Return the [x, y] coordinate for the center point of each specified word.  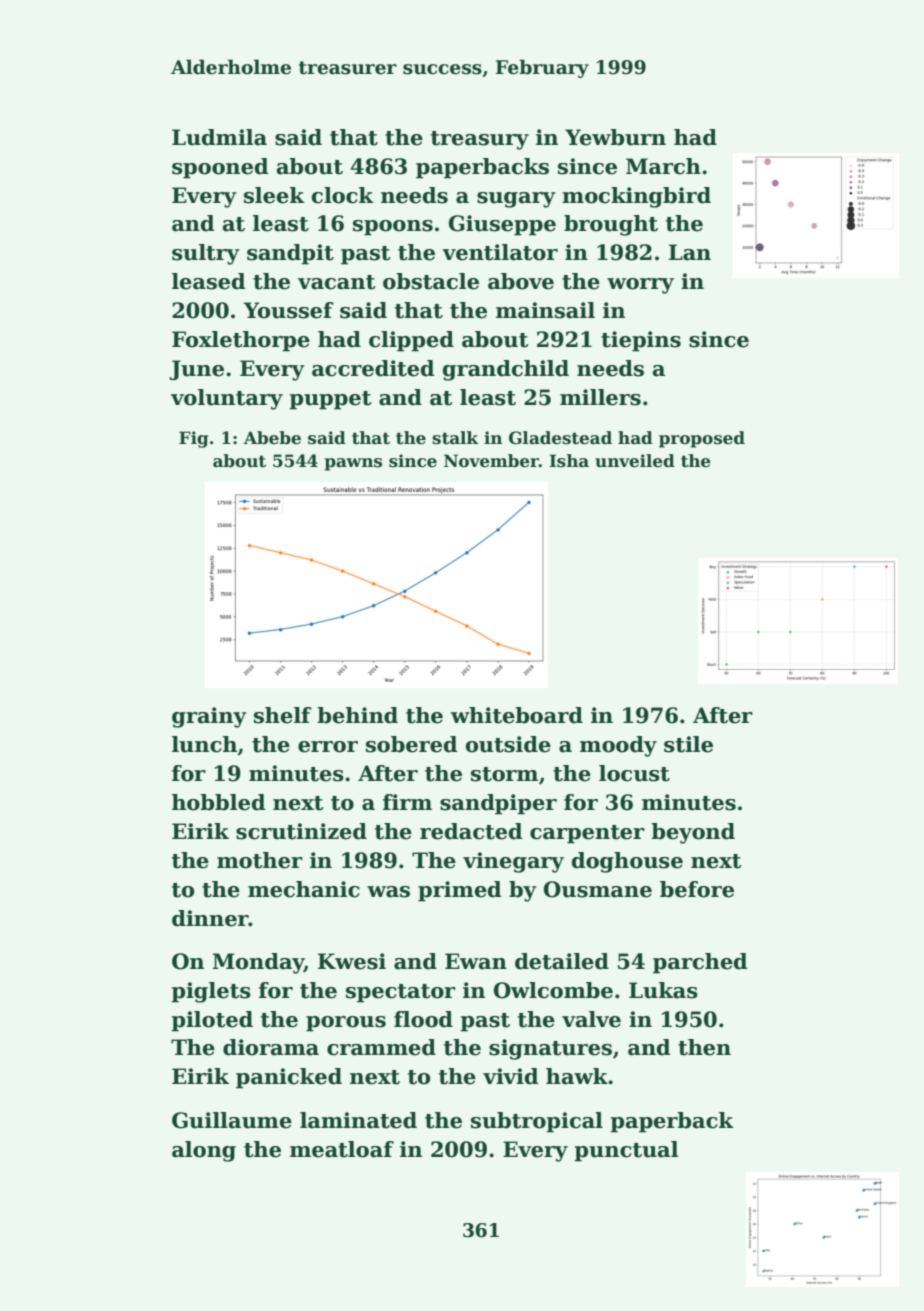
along [204, 1151]
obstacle [431, 281]
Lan [690, 252]
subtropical [537, 1122]
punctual [626, 1151]
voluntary [227, 399]
